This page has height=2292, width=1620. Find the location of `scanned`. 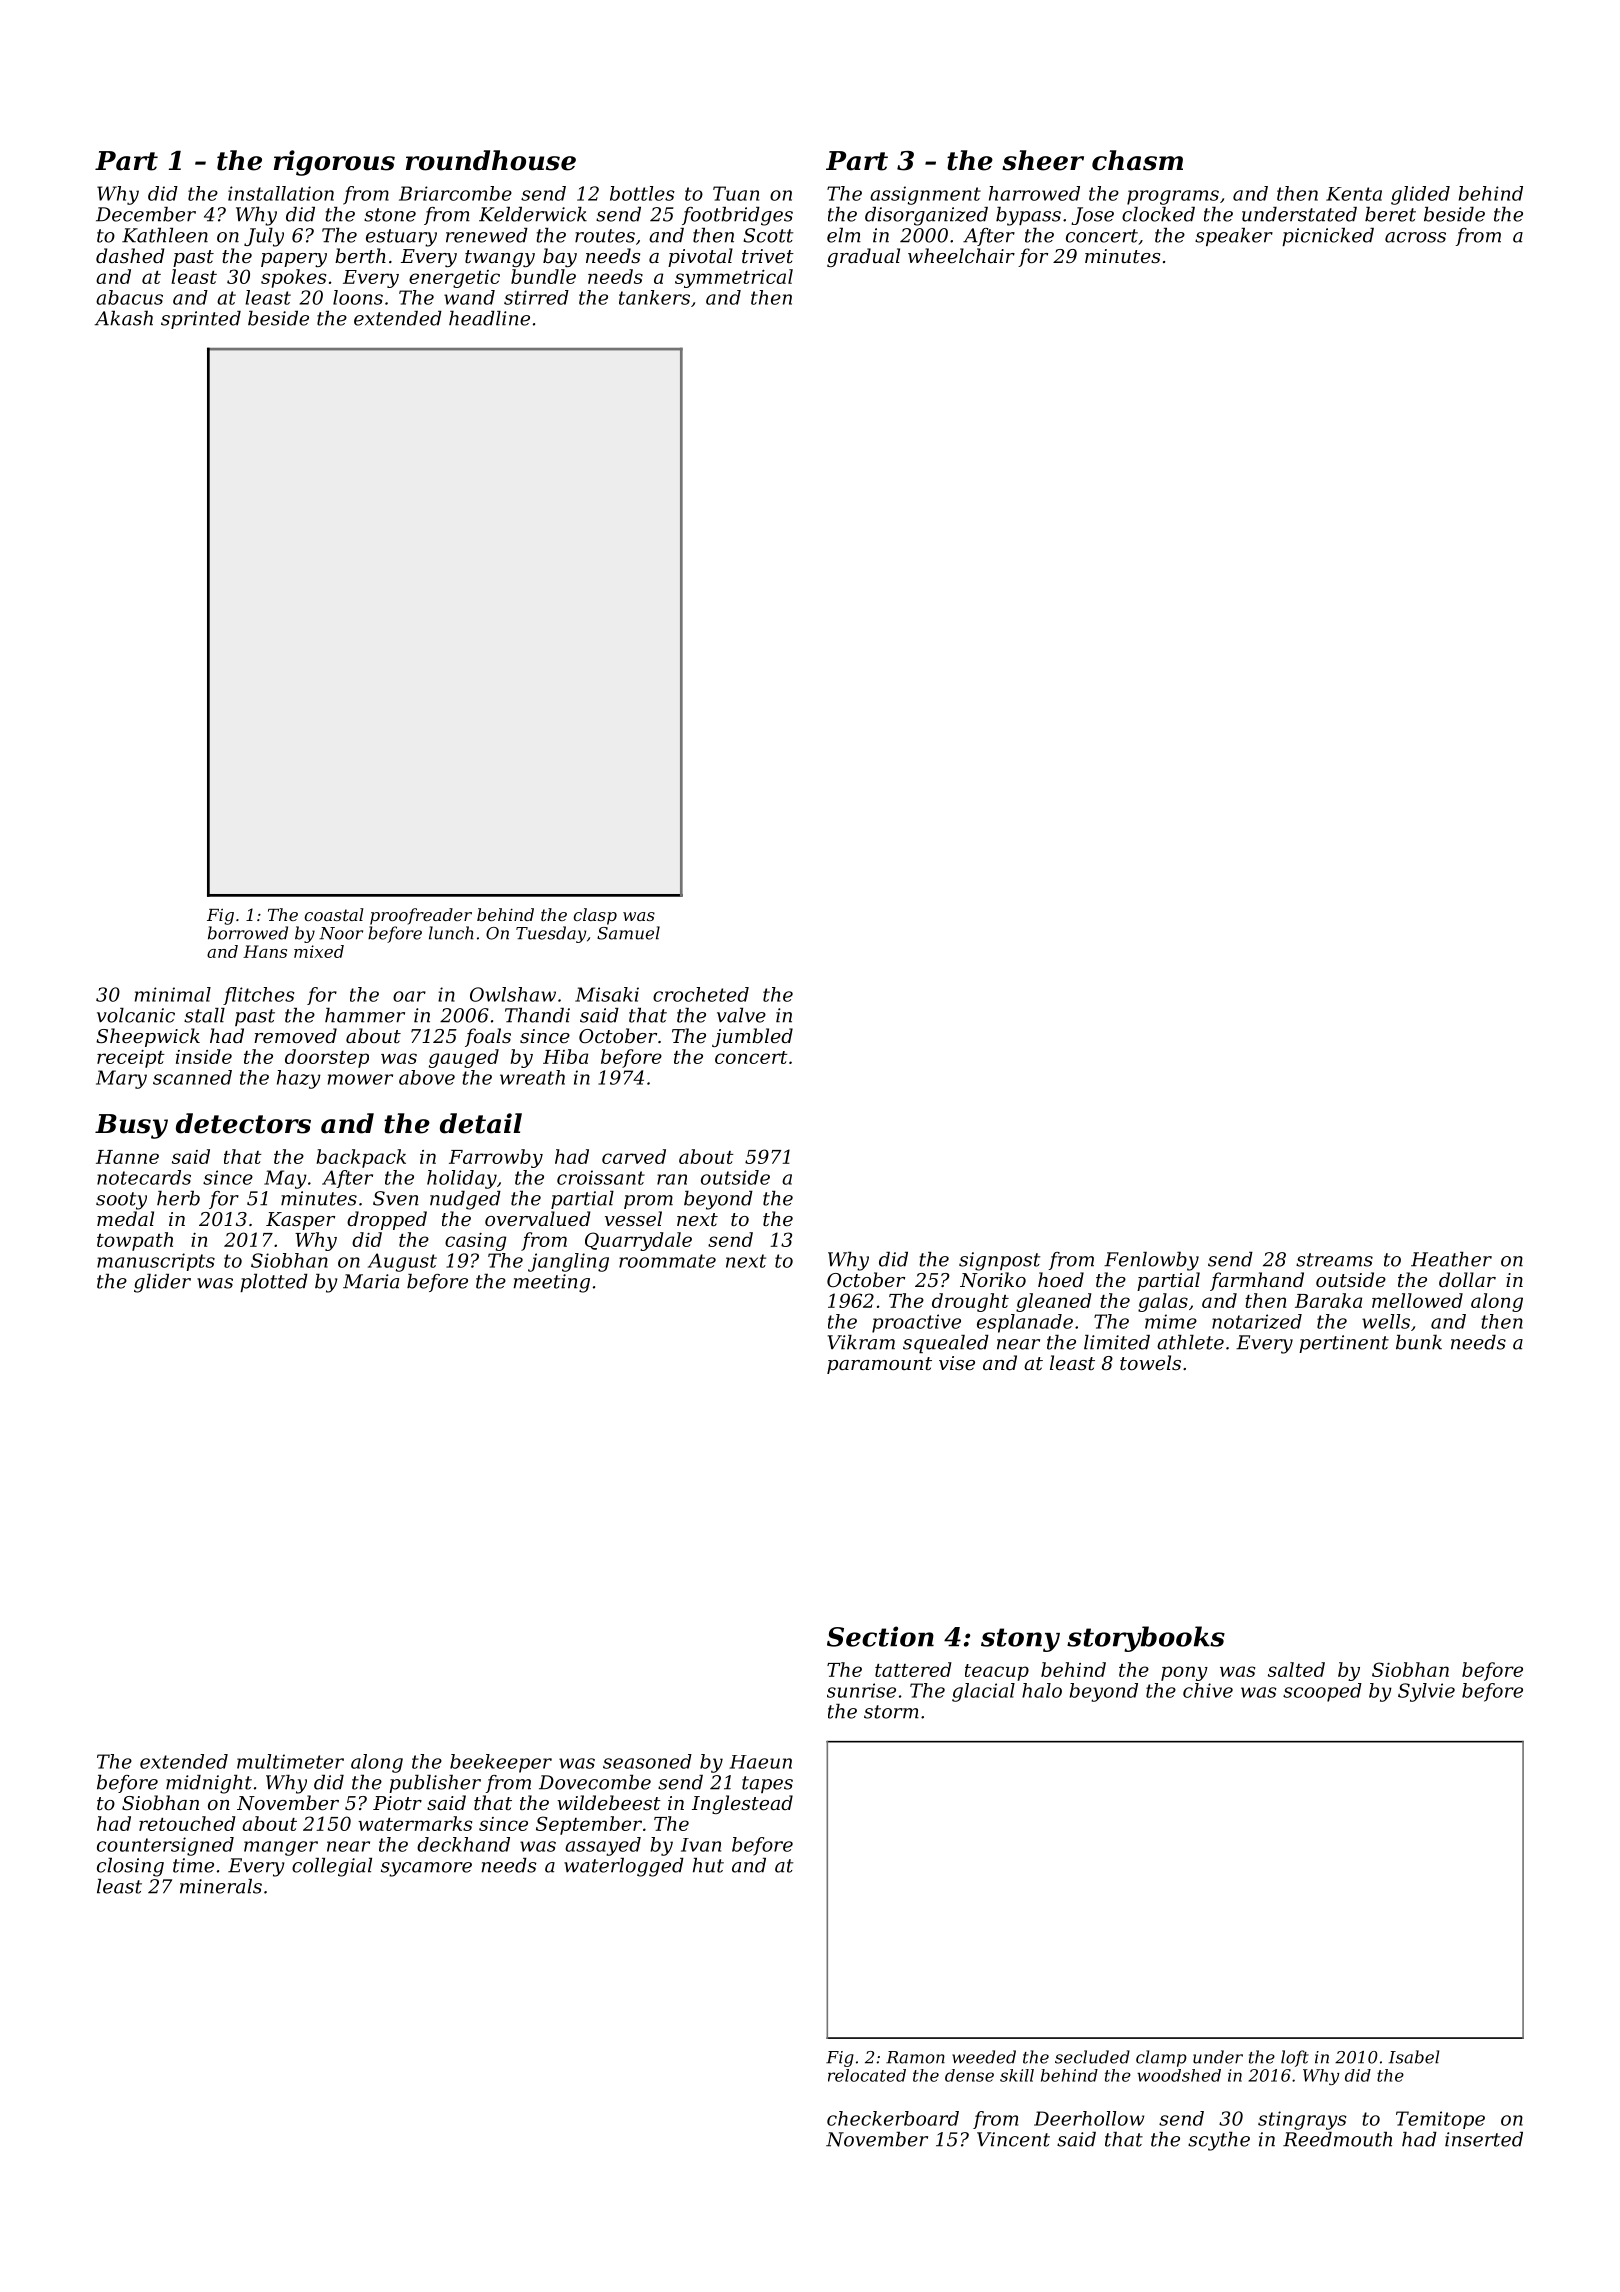

scanned is located at coordinates (192, 1077).
